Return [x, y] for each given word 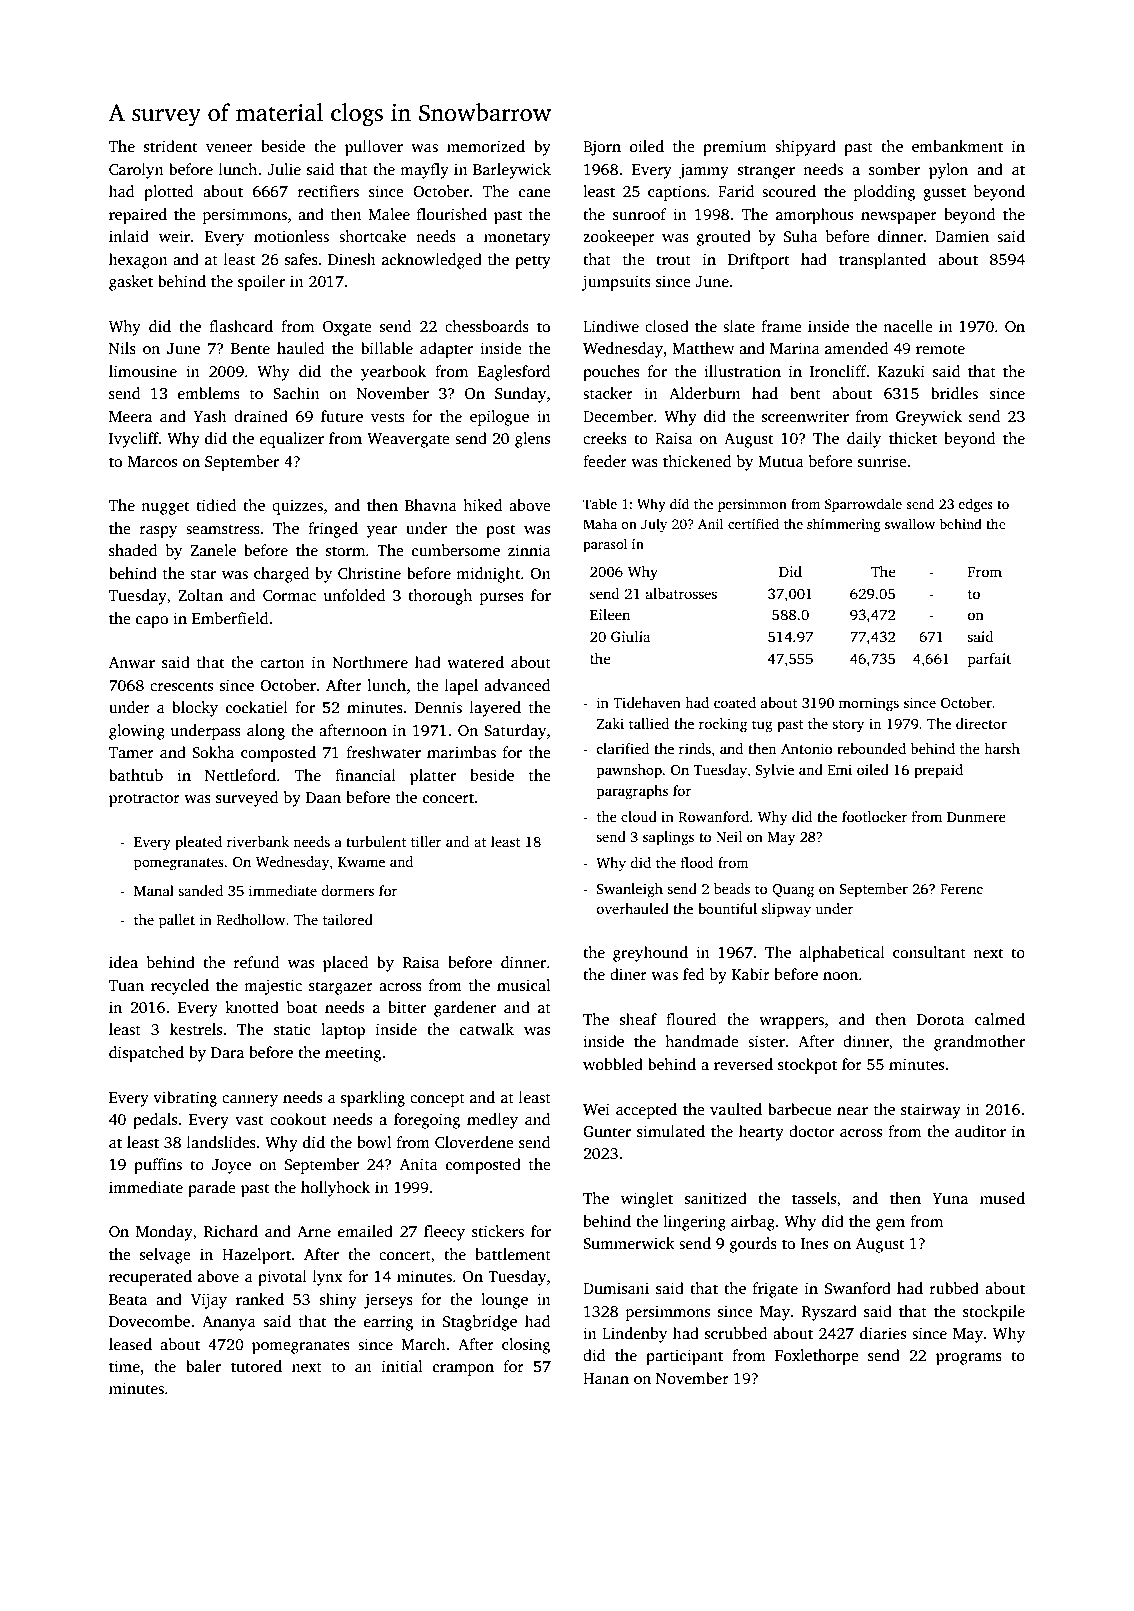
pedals [155, 1121]
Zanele [213, 550]
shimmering [844, 525]
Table [600, 503]
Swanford [858, 1288]
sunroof [640, 214]
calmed [1000, 1019]
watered [475, 662]
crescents [181, 686]
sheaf [638, 1019]
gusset [944, 194]
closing [526, 1346]
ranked [260, 1299]
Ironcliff [838, 371]
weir [174, 236]
